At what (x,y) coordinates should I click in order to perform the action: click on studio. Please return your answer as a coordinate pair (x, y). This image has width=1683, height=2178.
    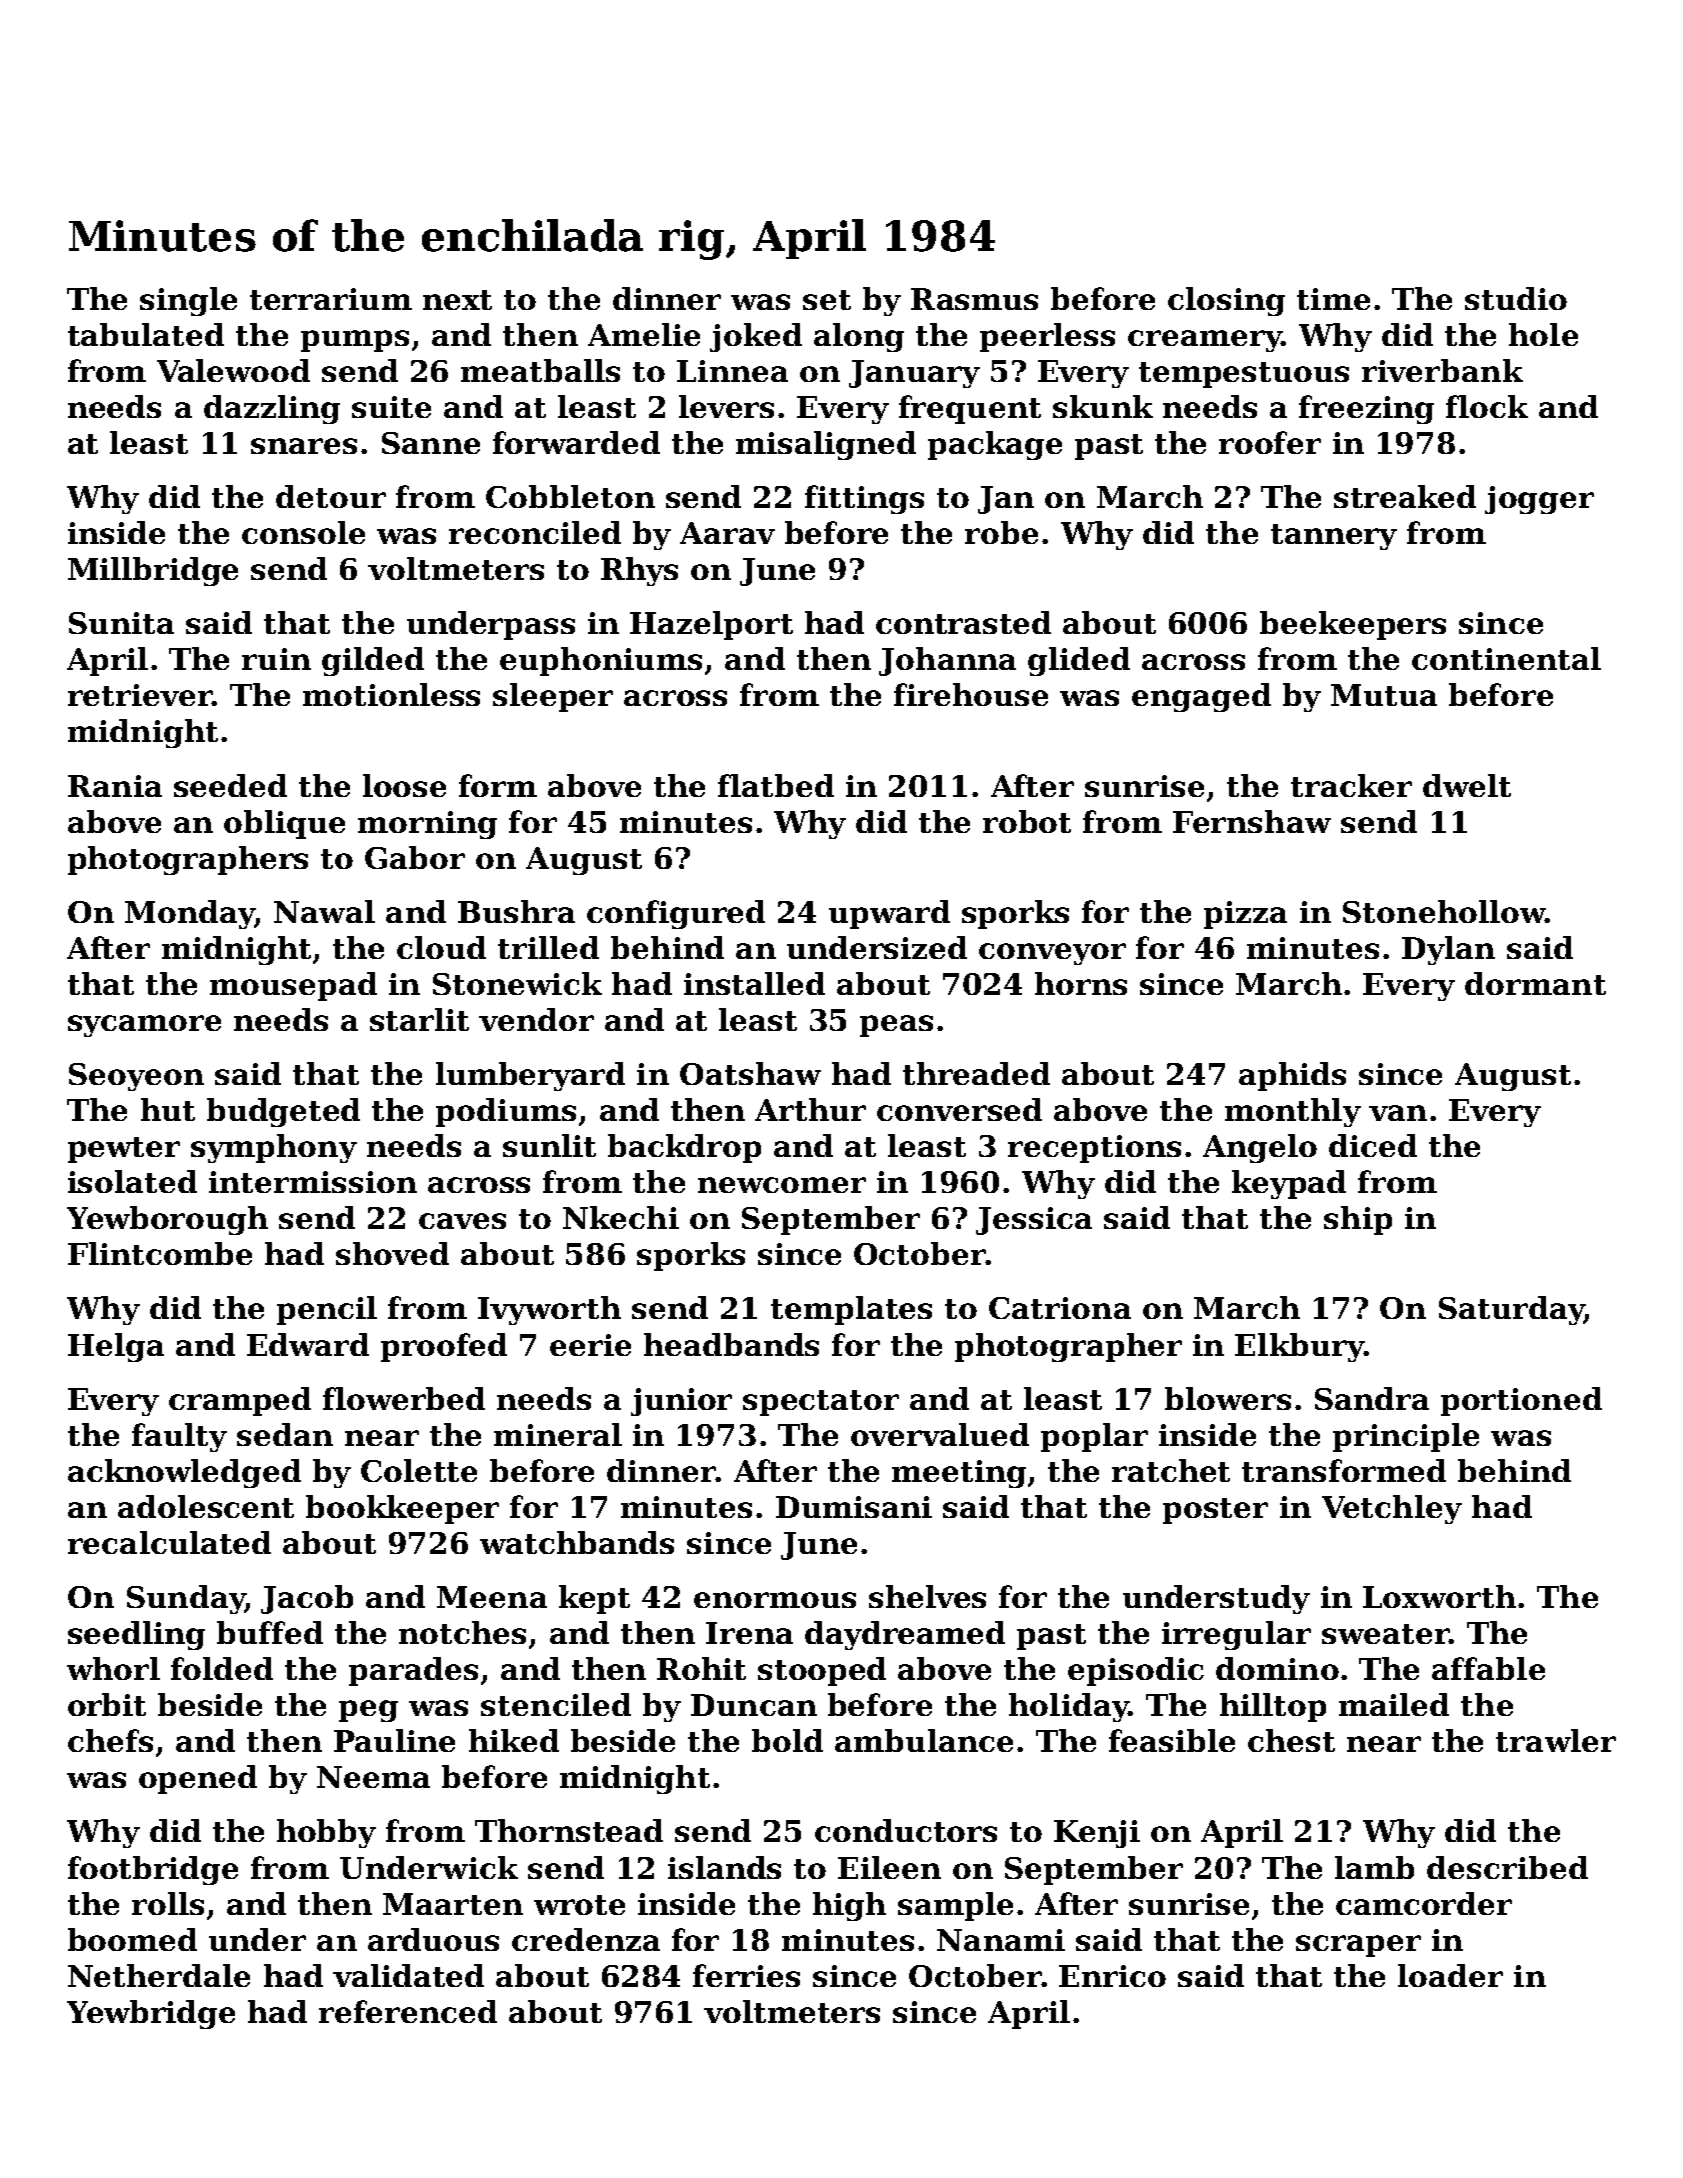
    Looking at the image, I should click on (1516, 298).
